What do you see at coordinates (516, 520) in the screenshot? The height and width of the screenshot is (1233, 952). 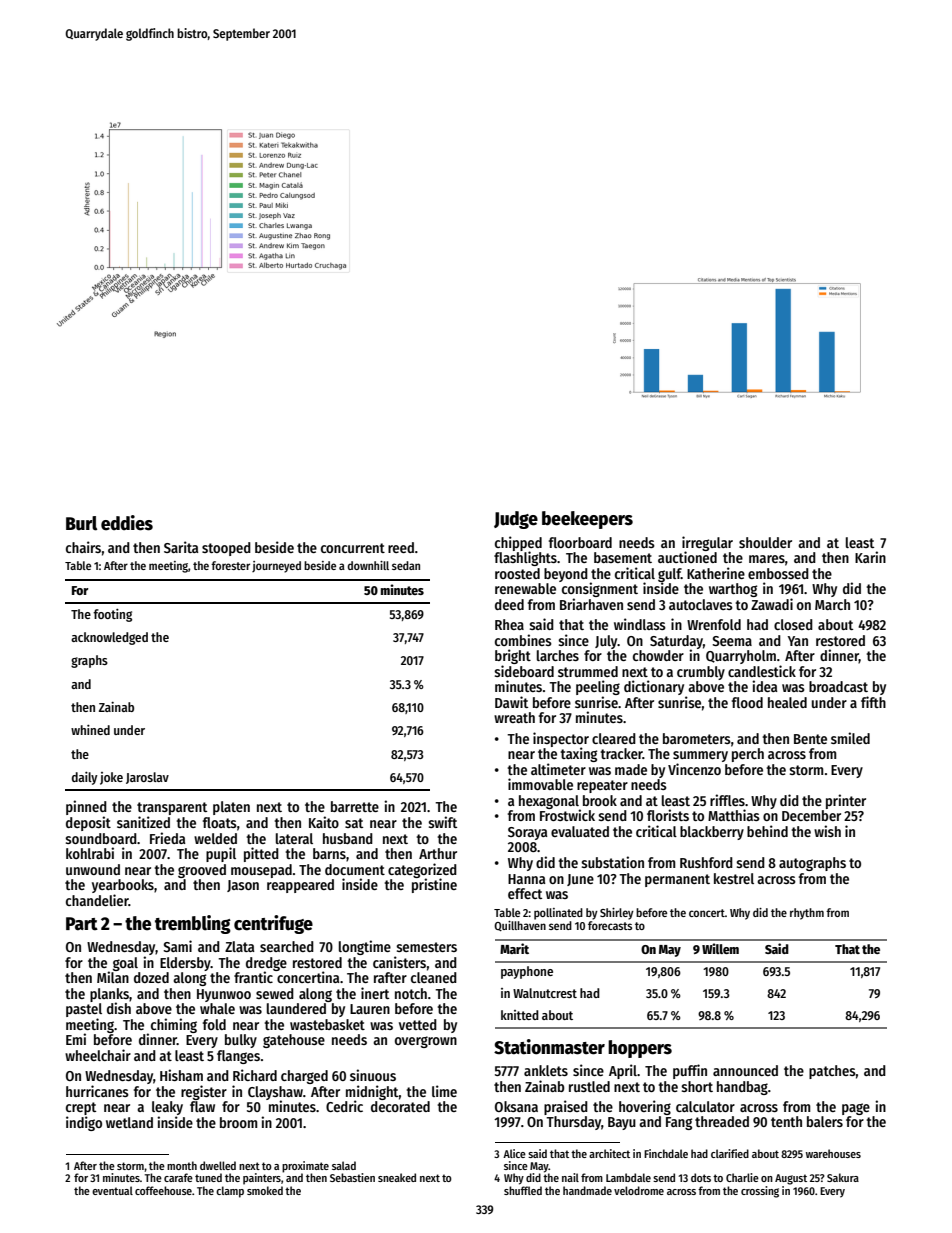 I see `Judge` at bounding box center [516, 520].
